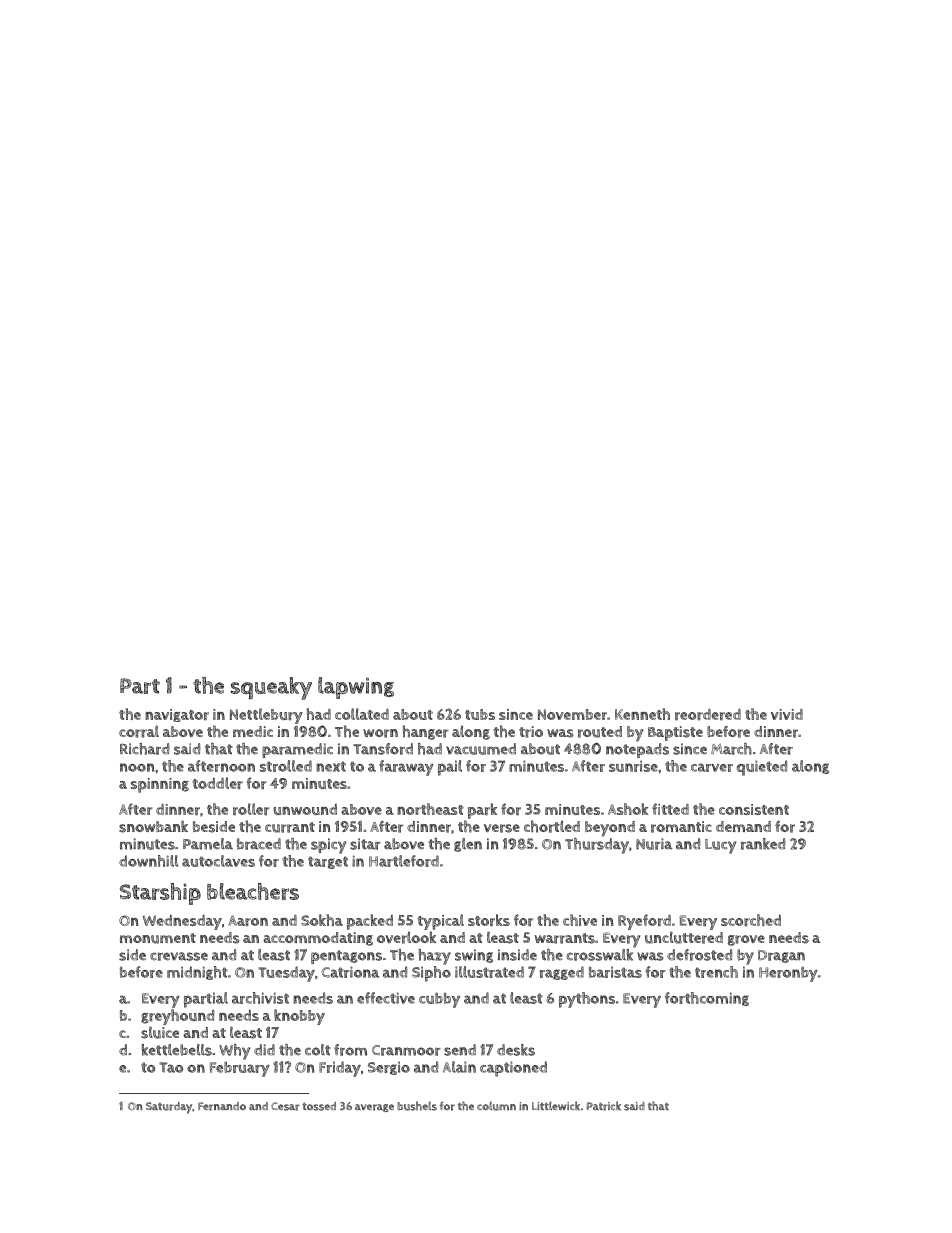  What do you see at coordinates (169, 1108) in the screenshot?
I see `Saturday` at bounding box center [169, 1108].
